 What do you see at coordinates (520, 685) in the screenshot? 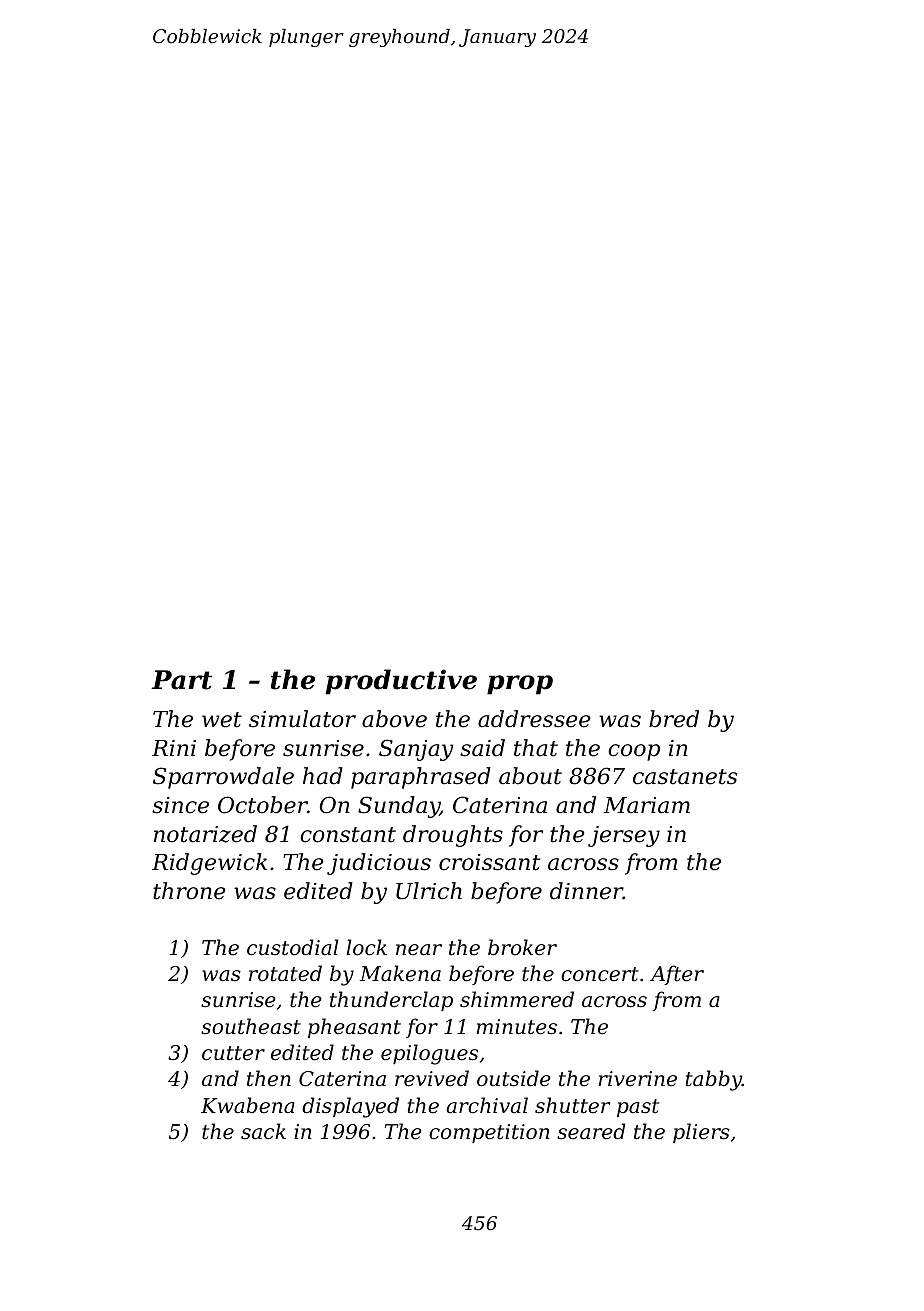
I see `prop` at bounding box center [520, 685].
